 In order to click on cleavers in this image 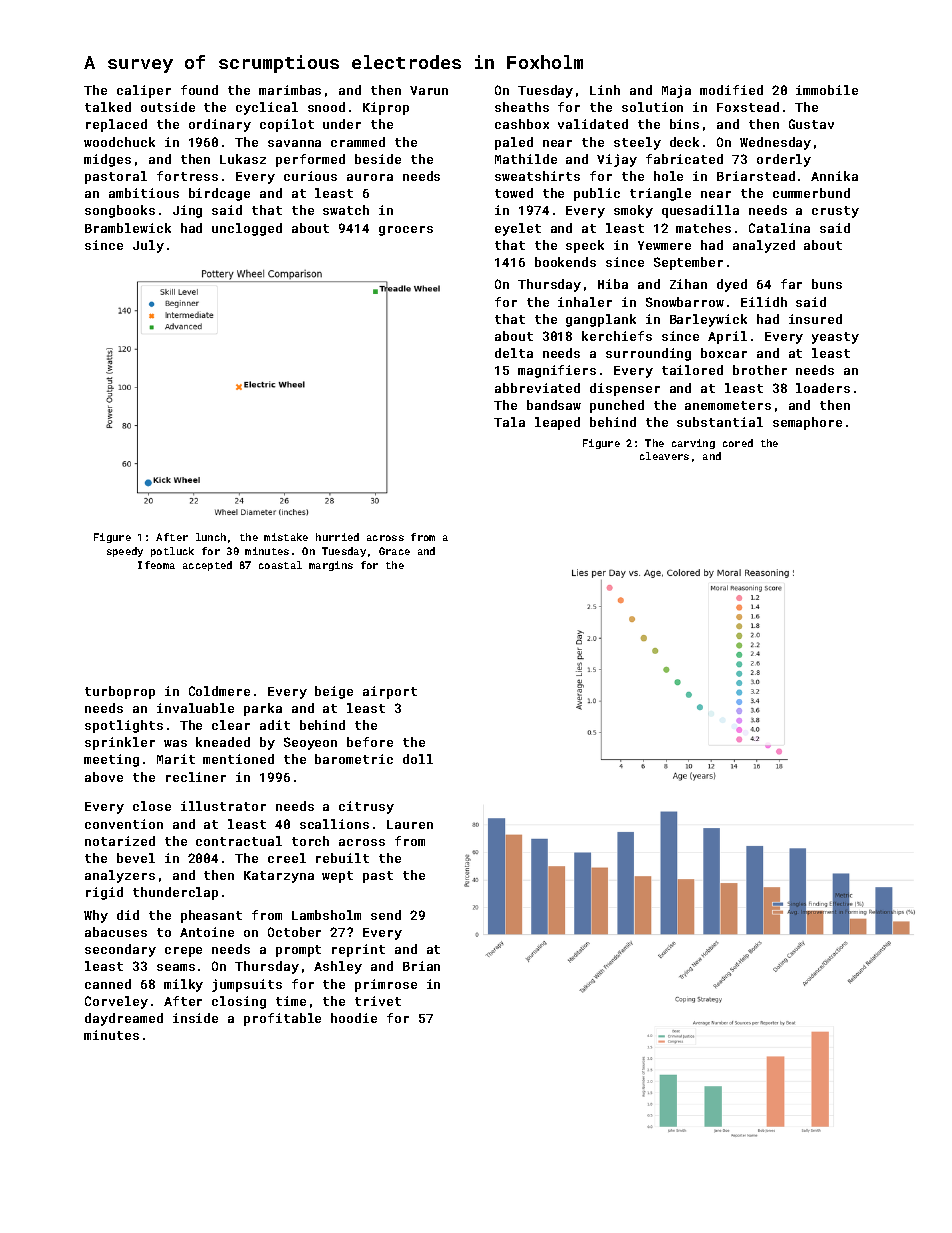, I will do `click(664, 456)`.
